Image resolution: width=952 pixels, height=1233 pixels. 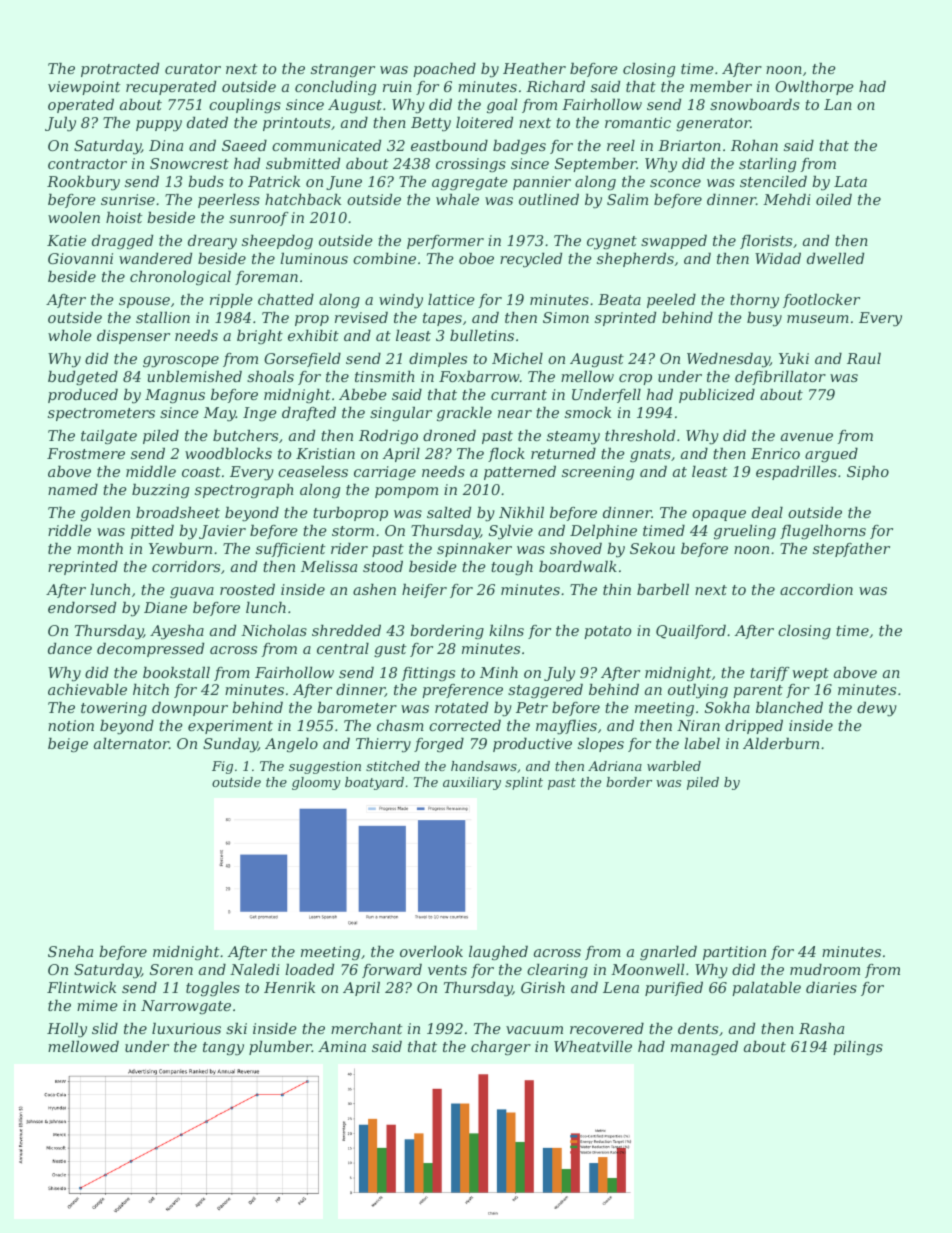 What do you see at coordinates (171, 969) in the page?
I see `Soren` at bounding box center [171, 969].
